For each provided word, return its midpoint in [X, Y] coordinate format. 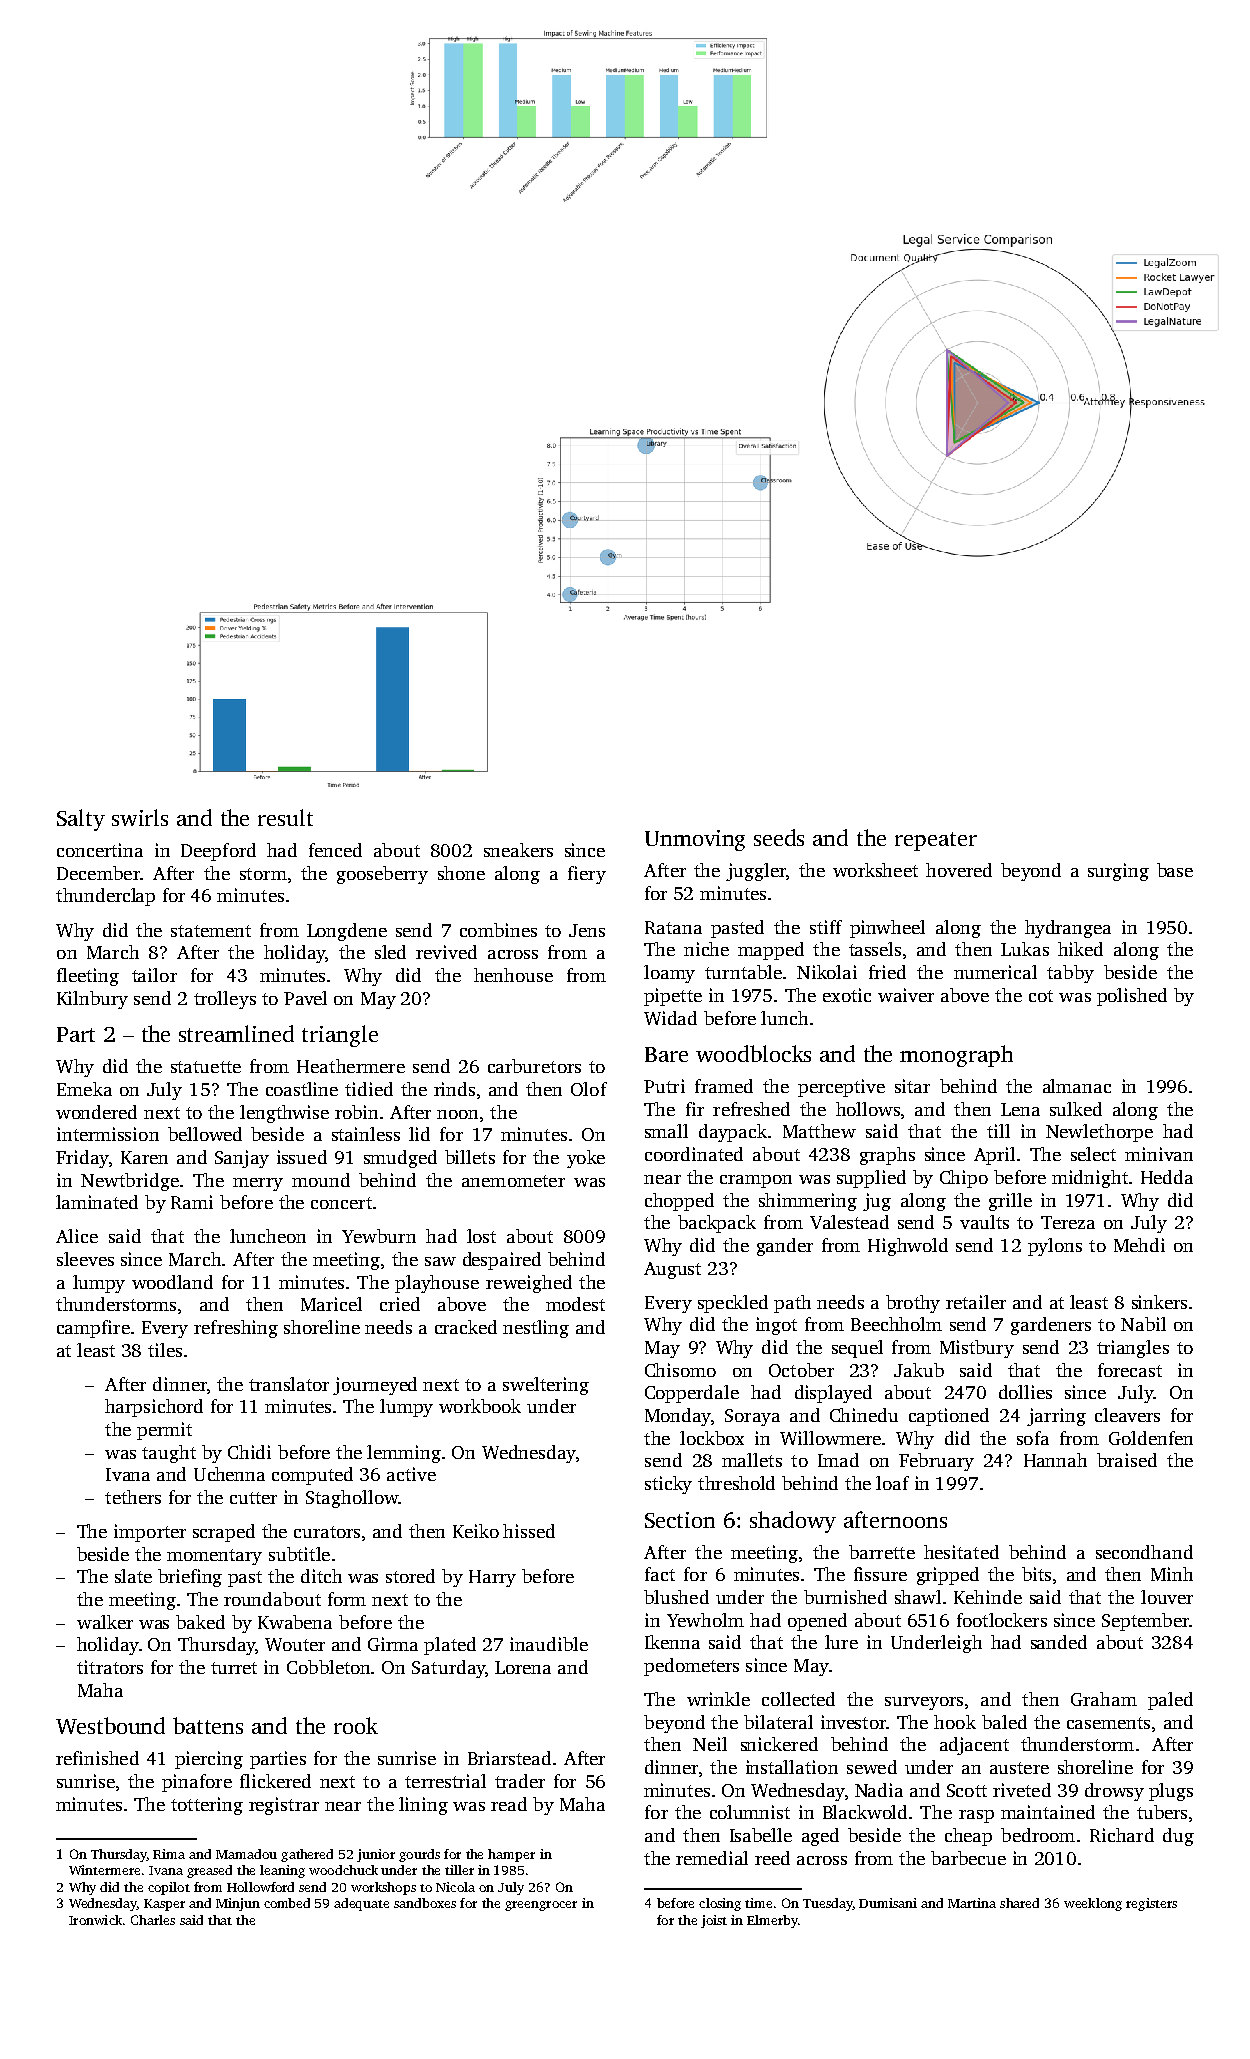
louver [1167, 1597]
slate [133, 1576]
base [1175, 870]
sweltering [546, 1386]
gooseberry [382, 875]
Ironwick [95, 1920]
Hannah [1055, 1460]
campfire [93, 1329]
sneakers [518, 850]
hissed [529, 1531]
